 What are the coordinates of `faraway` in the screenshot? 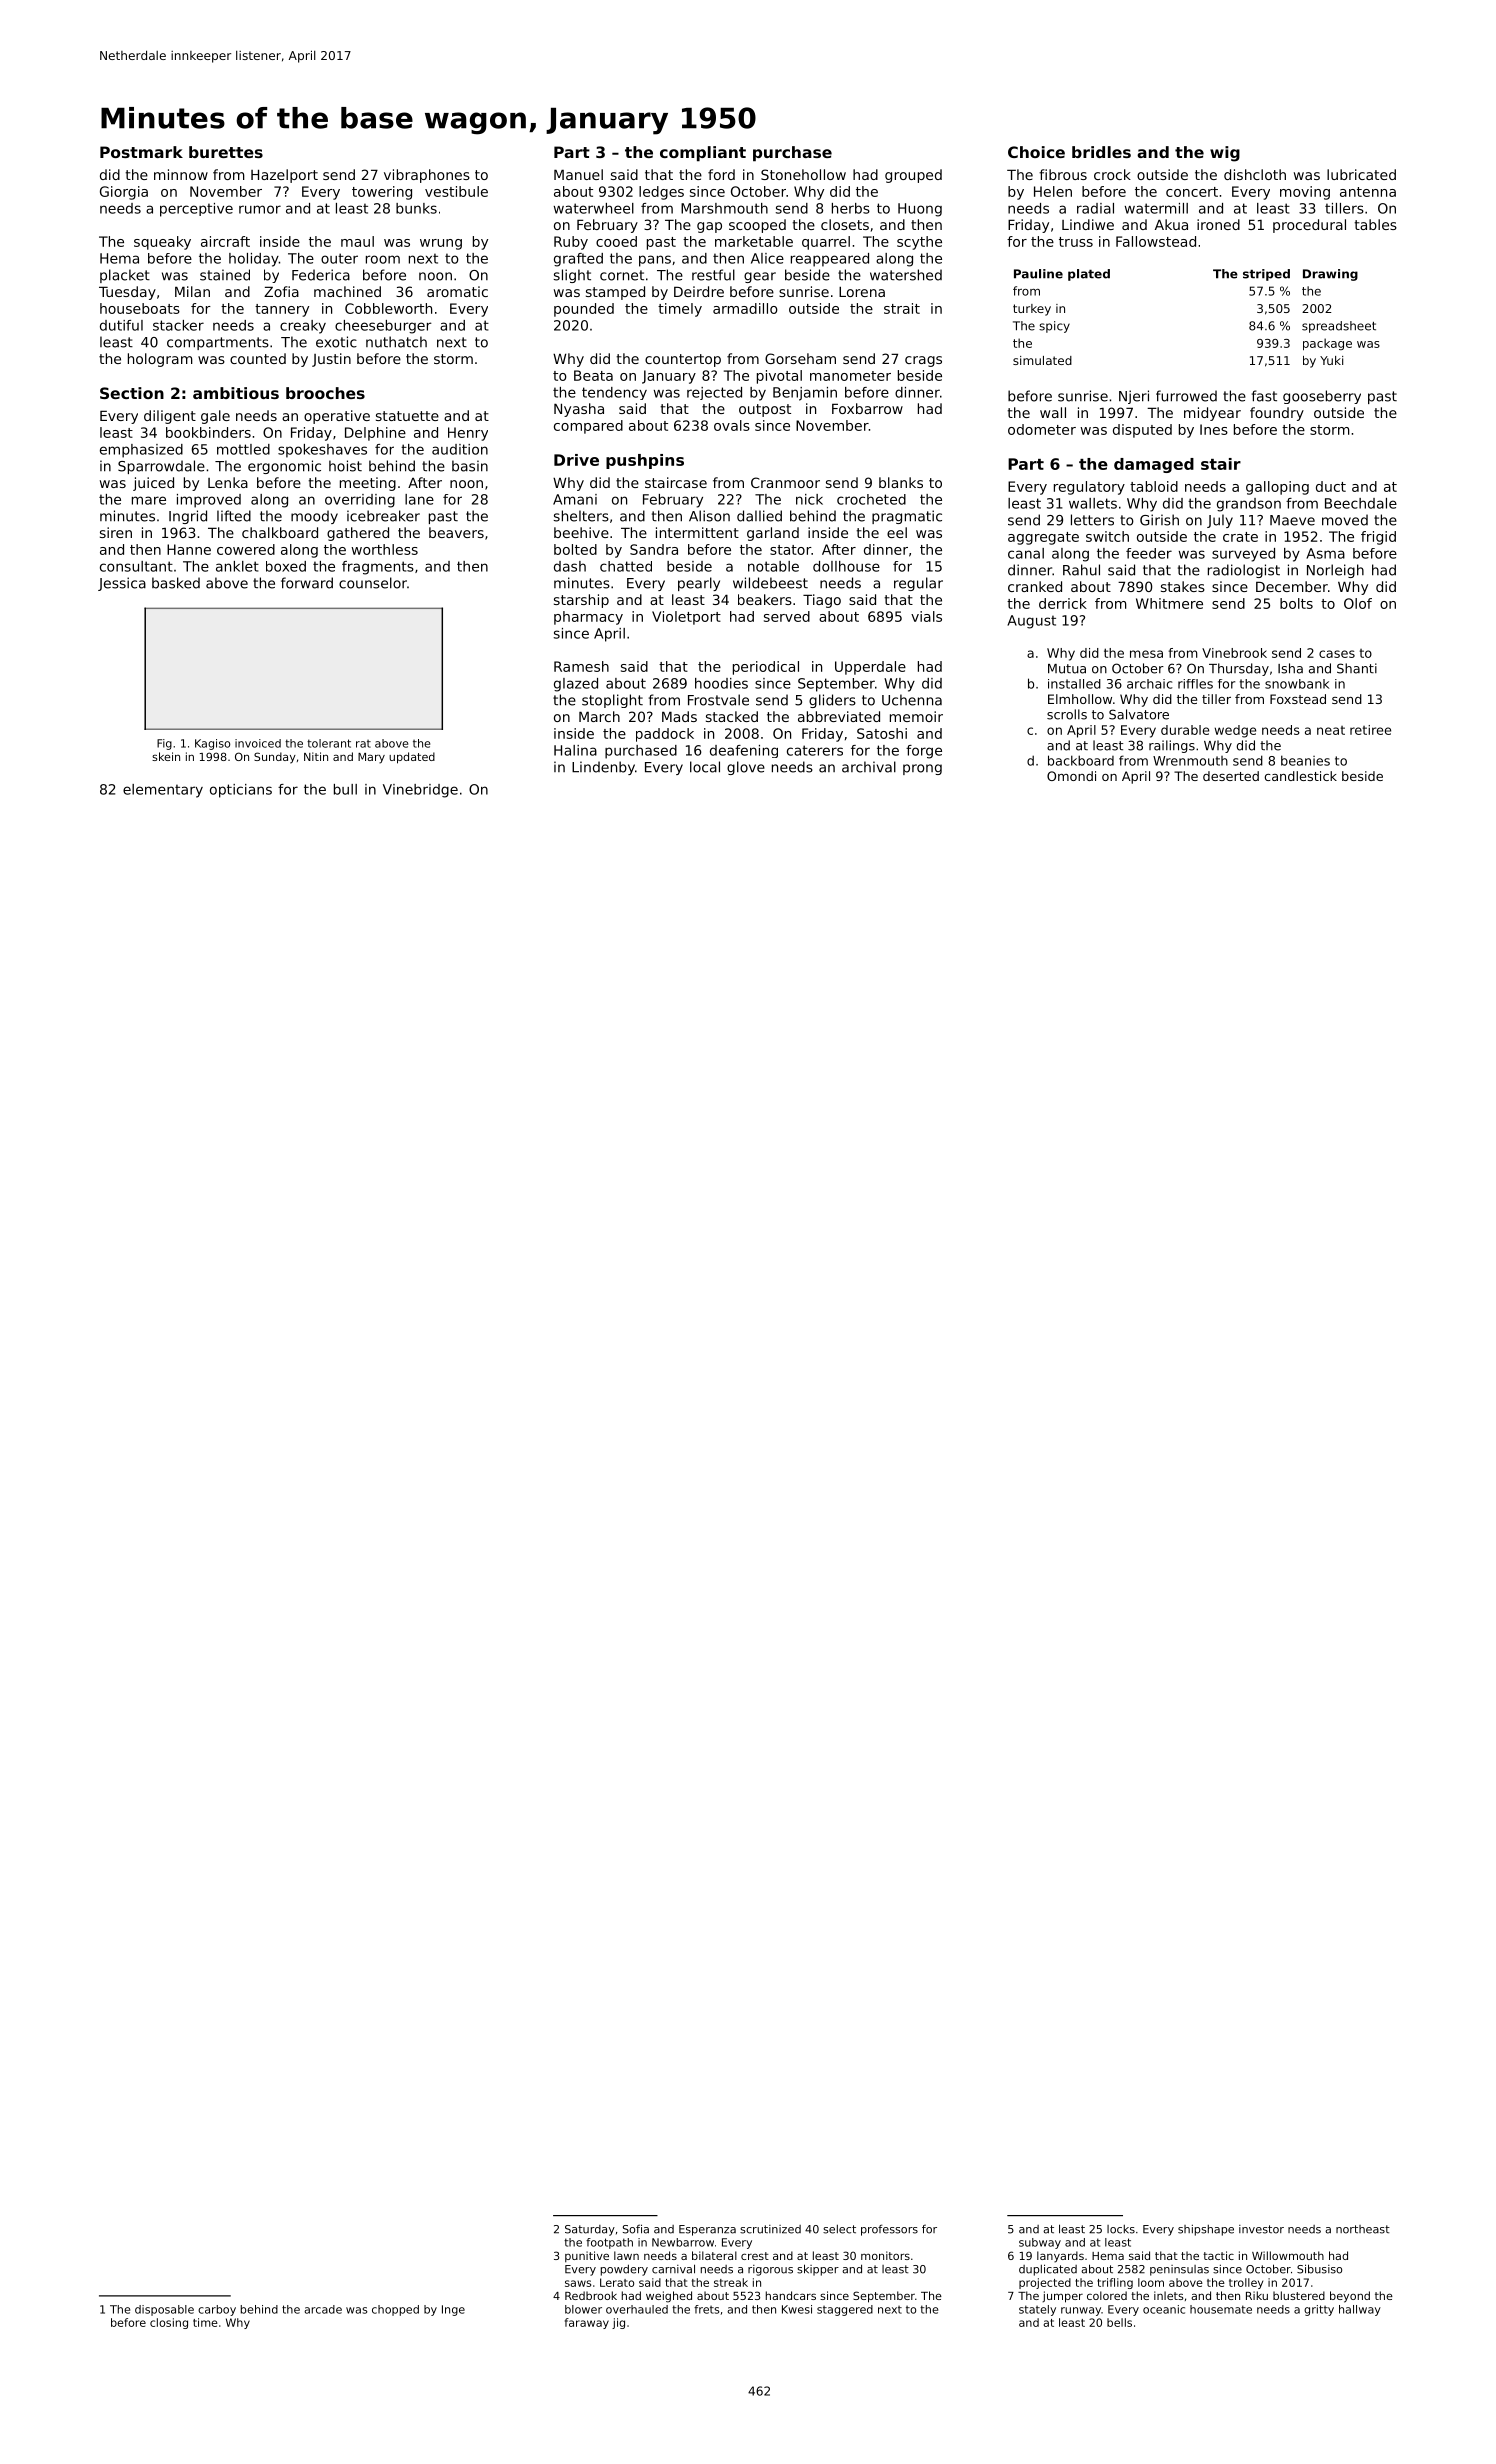 It's located at (587, 2323).
